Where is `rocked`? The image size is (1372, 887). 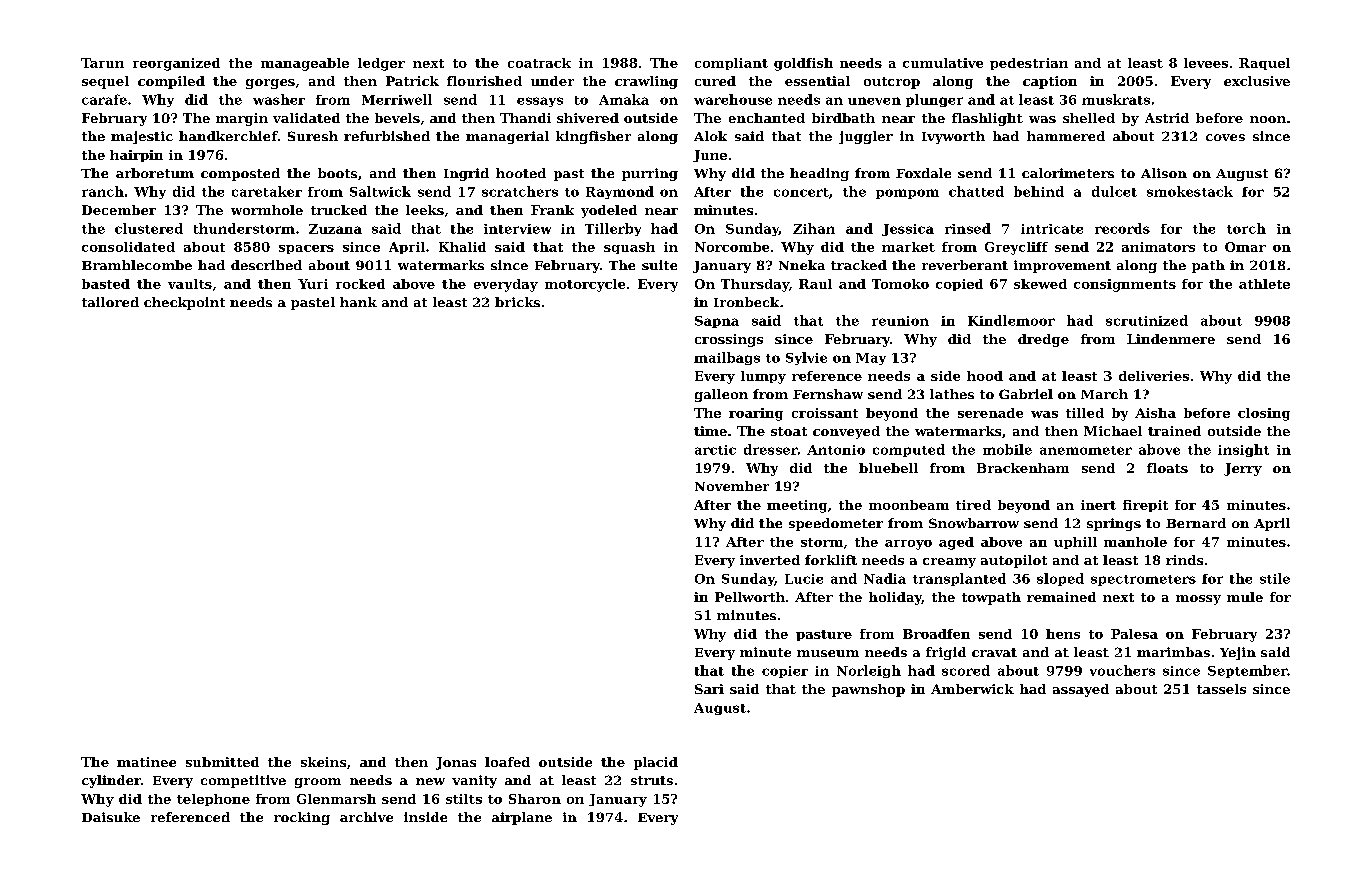 rocked is located at coordinates (360, 284).
